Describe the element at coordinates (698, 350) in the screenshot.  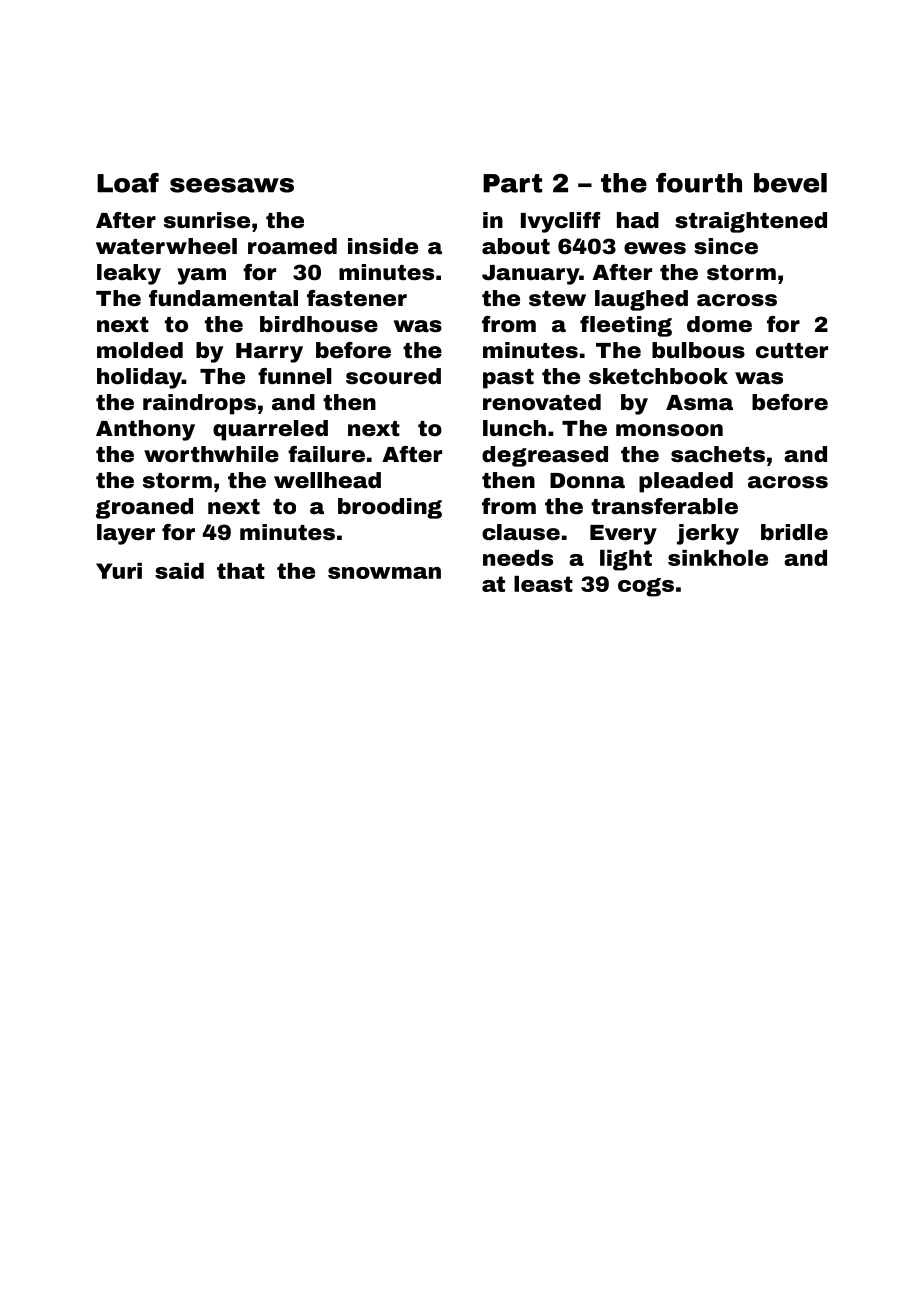
I see `bulbous` at that location.
